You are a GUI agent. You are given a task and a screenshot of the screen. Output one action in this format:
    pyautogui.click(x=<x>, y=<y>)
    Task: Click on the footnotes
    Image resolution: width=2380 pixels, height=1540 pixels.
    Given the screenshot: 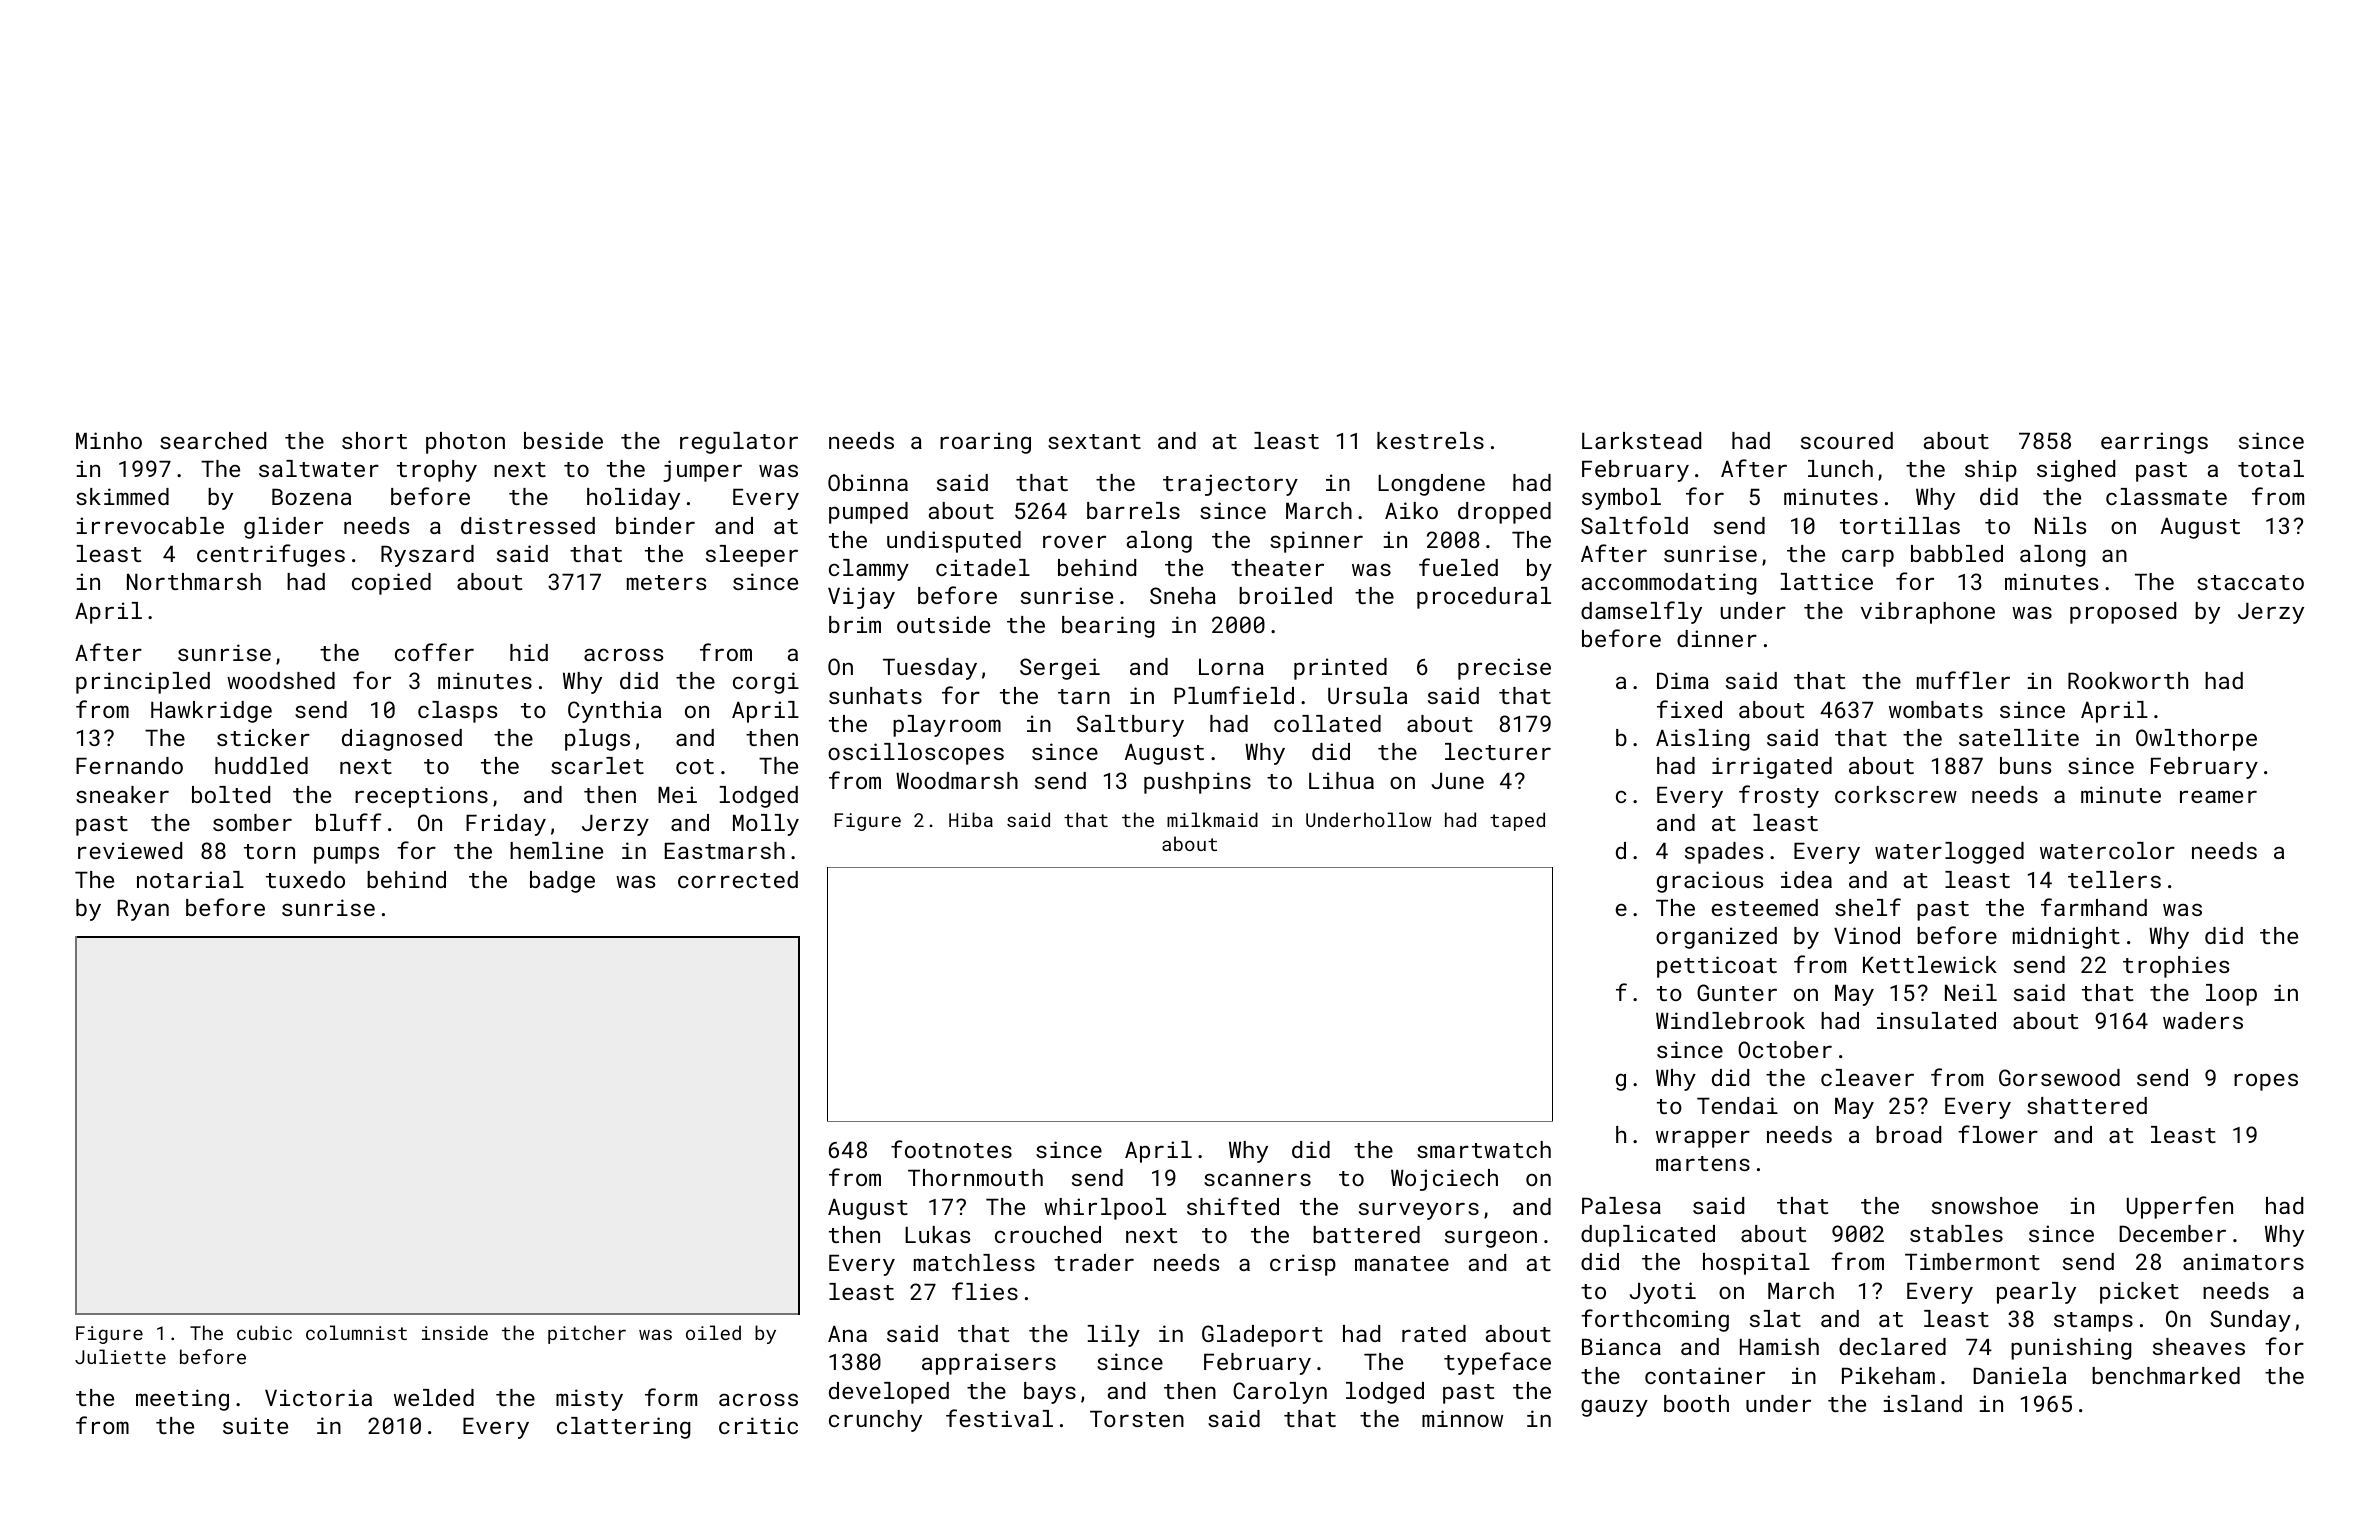 What is the action you would take?
    pyautogui.click(x=951, y=1149)
